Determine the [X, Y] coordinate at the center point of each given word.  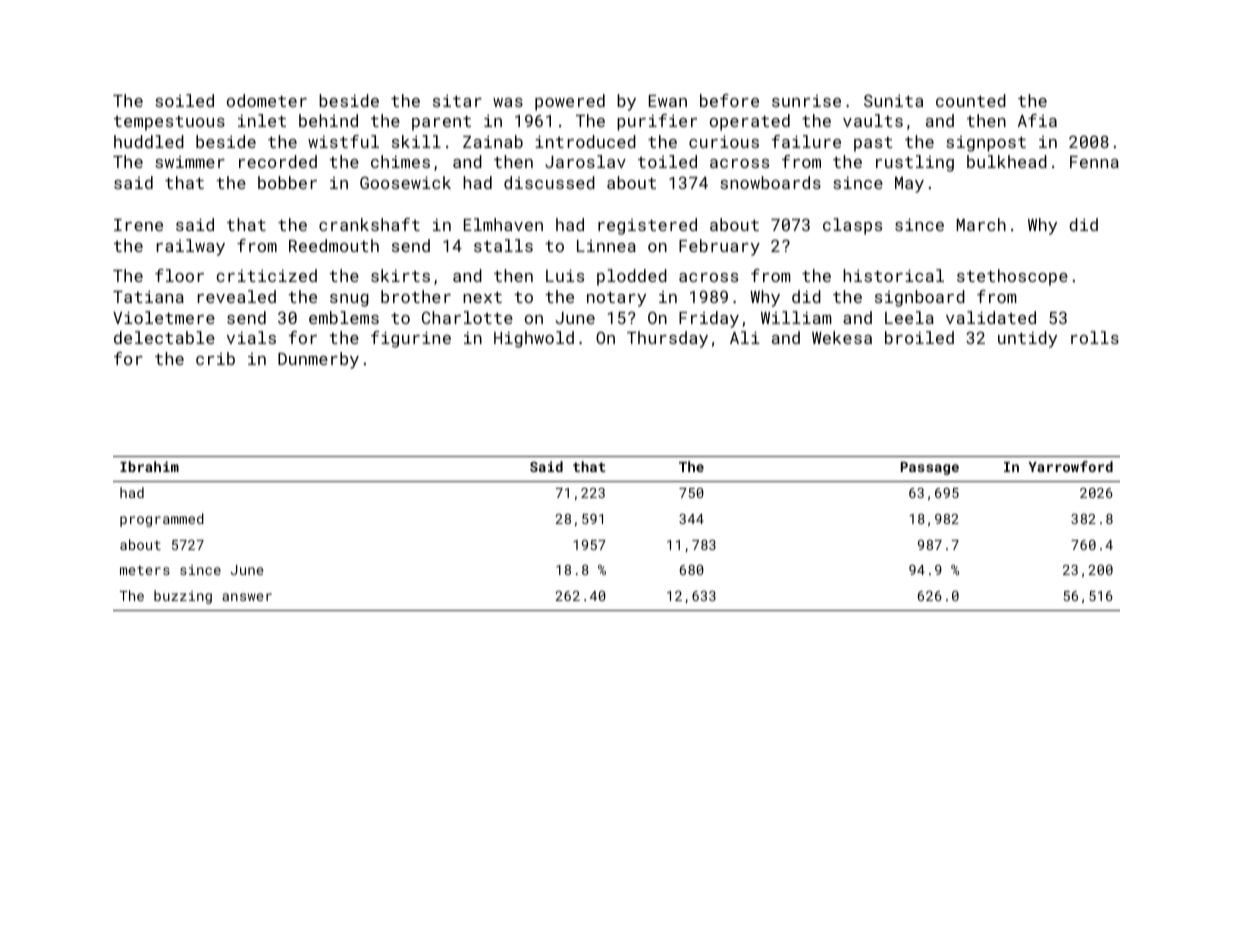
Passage [930, 468]
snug [349, 300]
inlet [262, 120]
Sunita [893, 100]
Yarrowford [1071, 466]
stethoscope [1012, 277]
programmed [162, 520]
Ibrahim [149, 466]
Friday [709, 319]
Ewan [668, 101]
